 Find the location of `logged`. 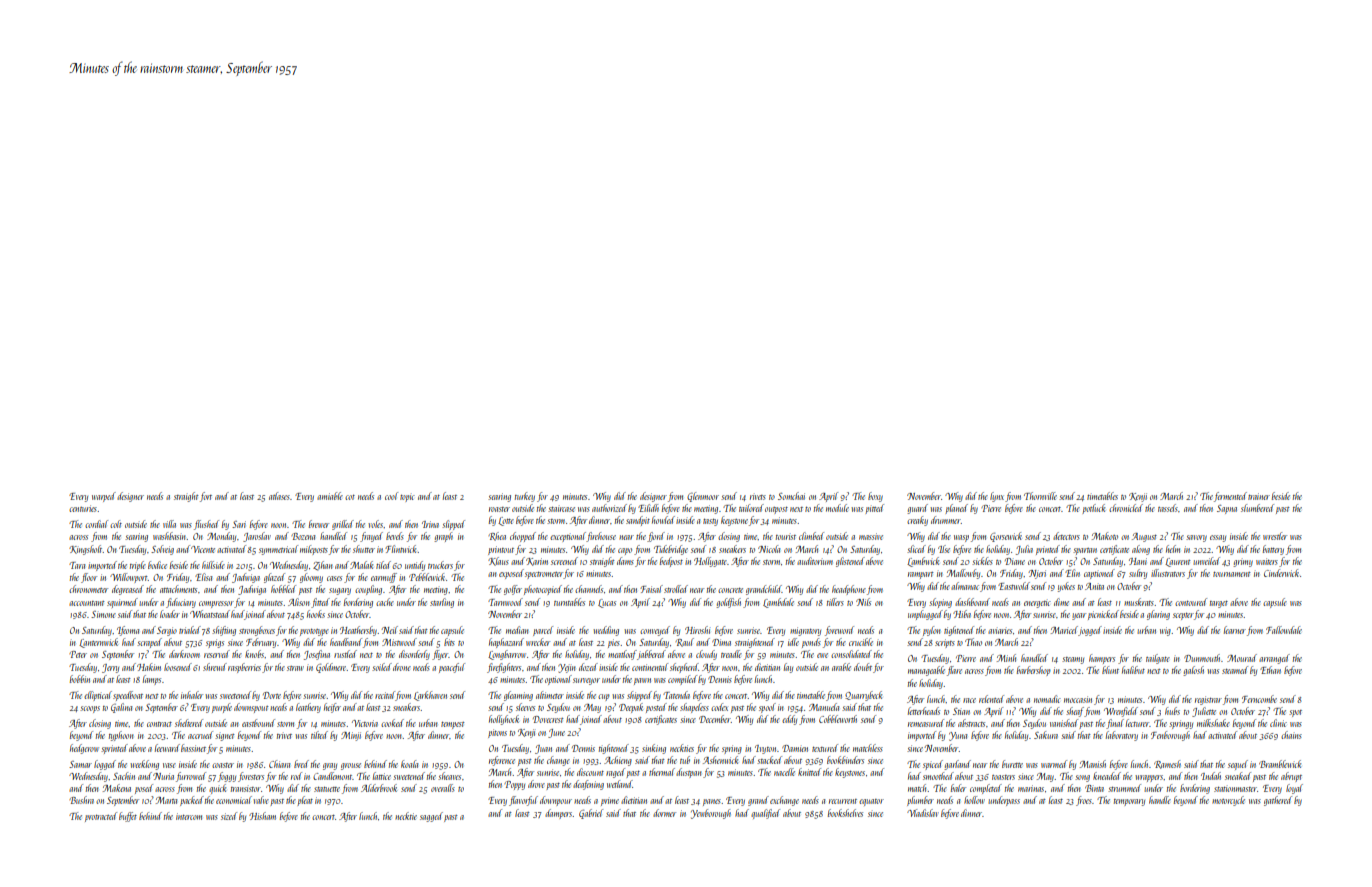

logged is located at coordinates (105, 765).
